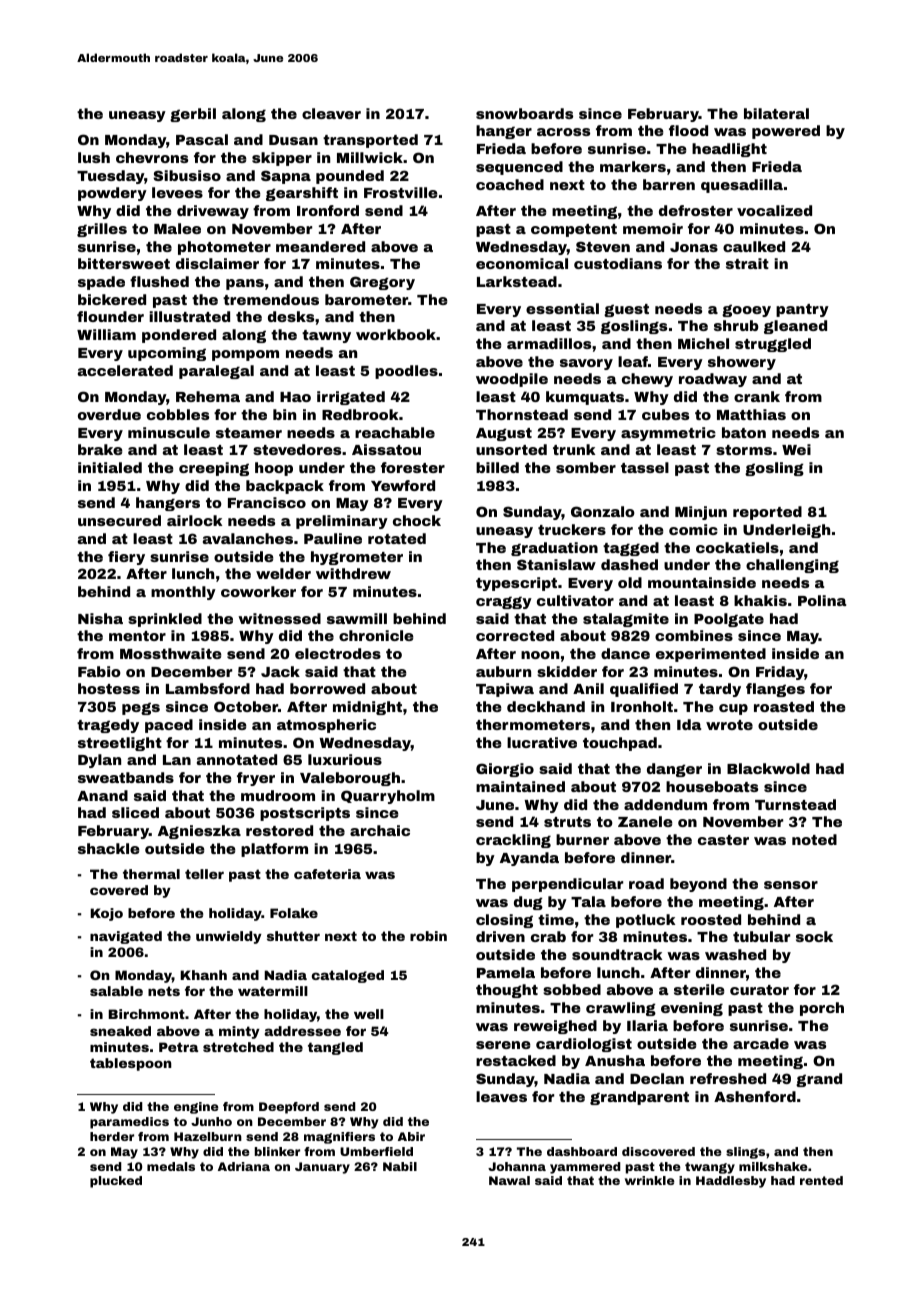  Describe the element at coordinates (774, 210) in the screenshot. I see `vocalized` at that location.
